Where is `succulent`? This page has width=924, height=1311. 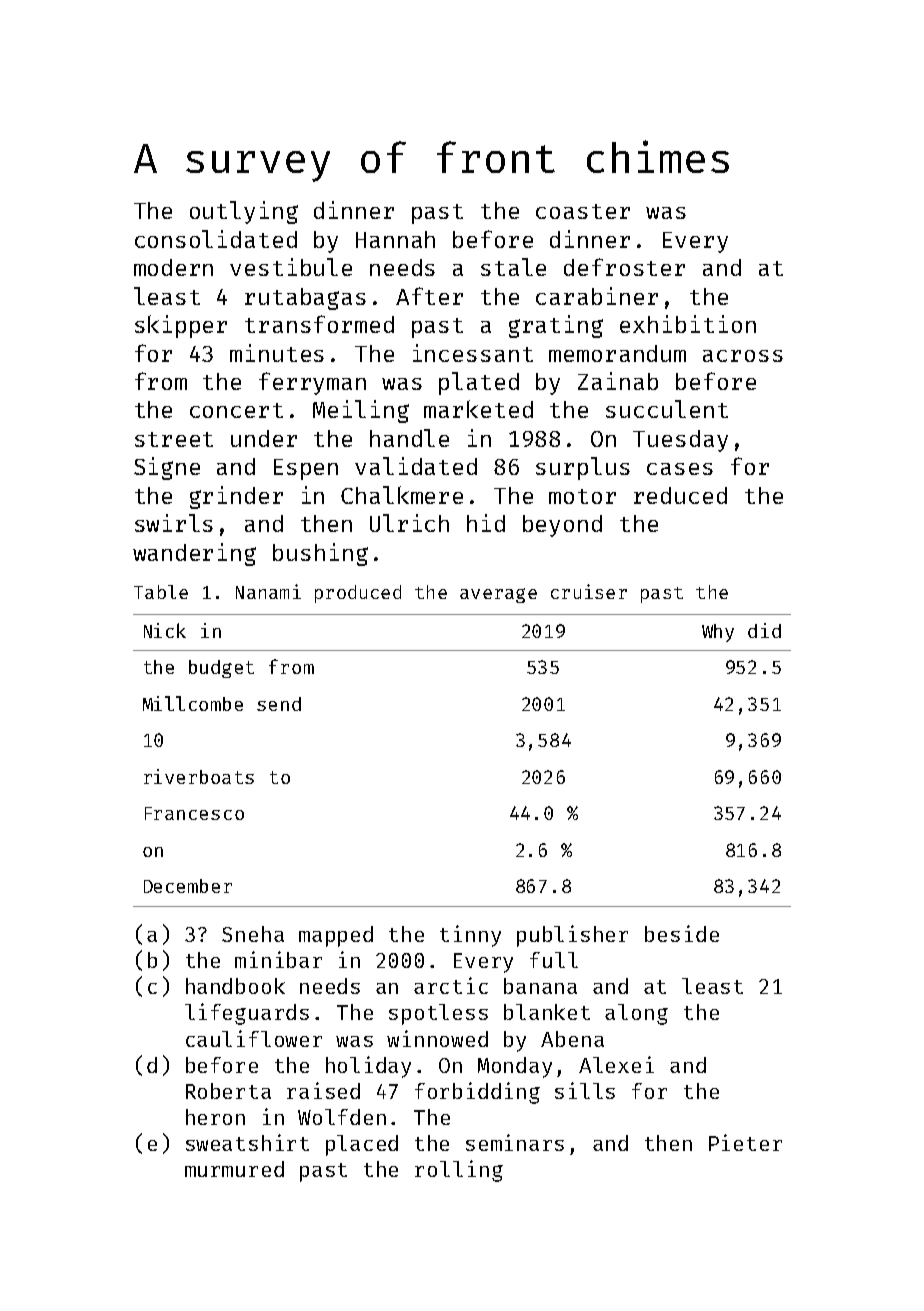
succulent is located at coordinates (667, 409).
